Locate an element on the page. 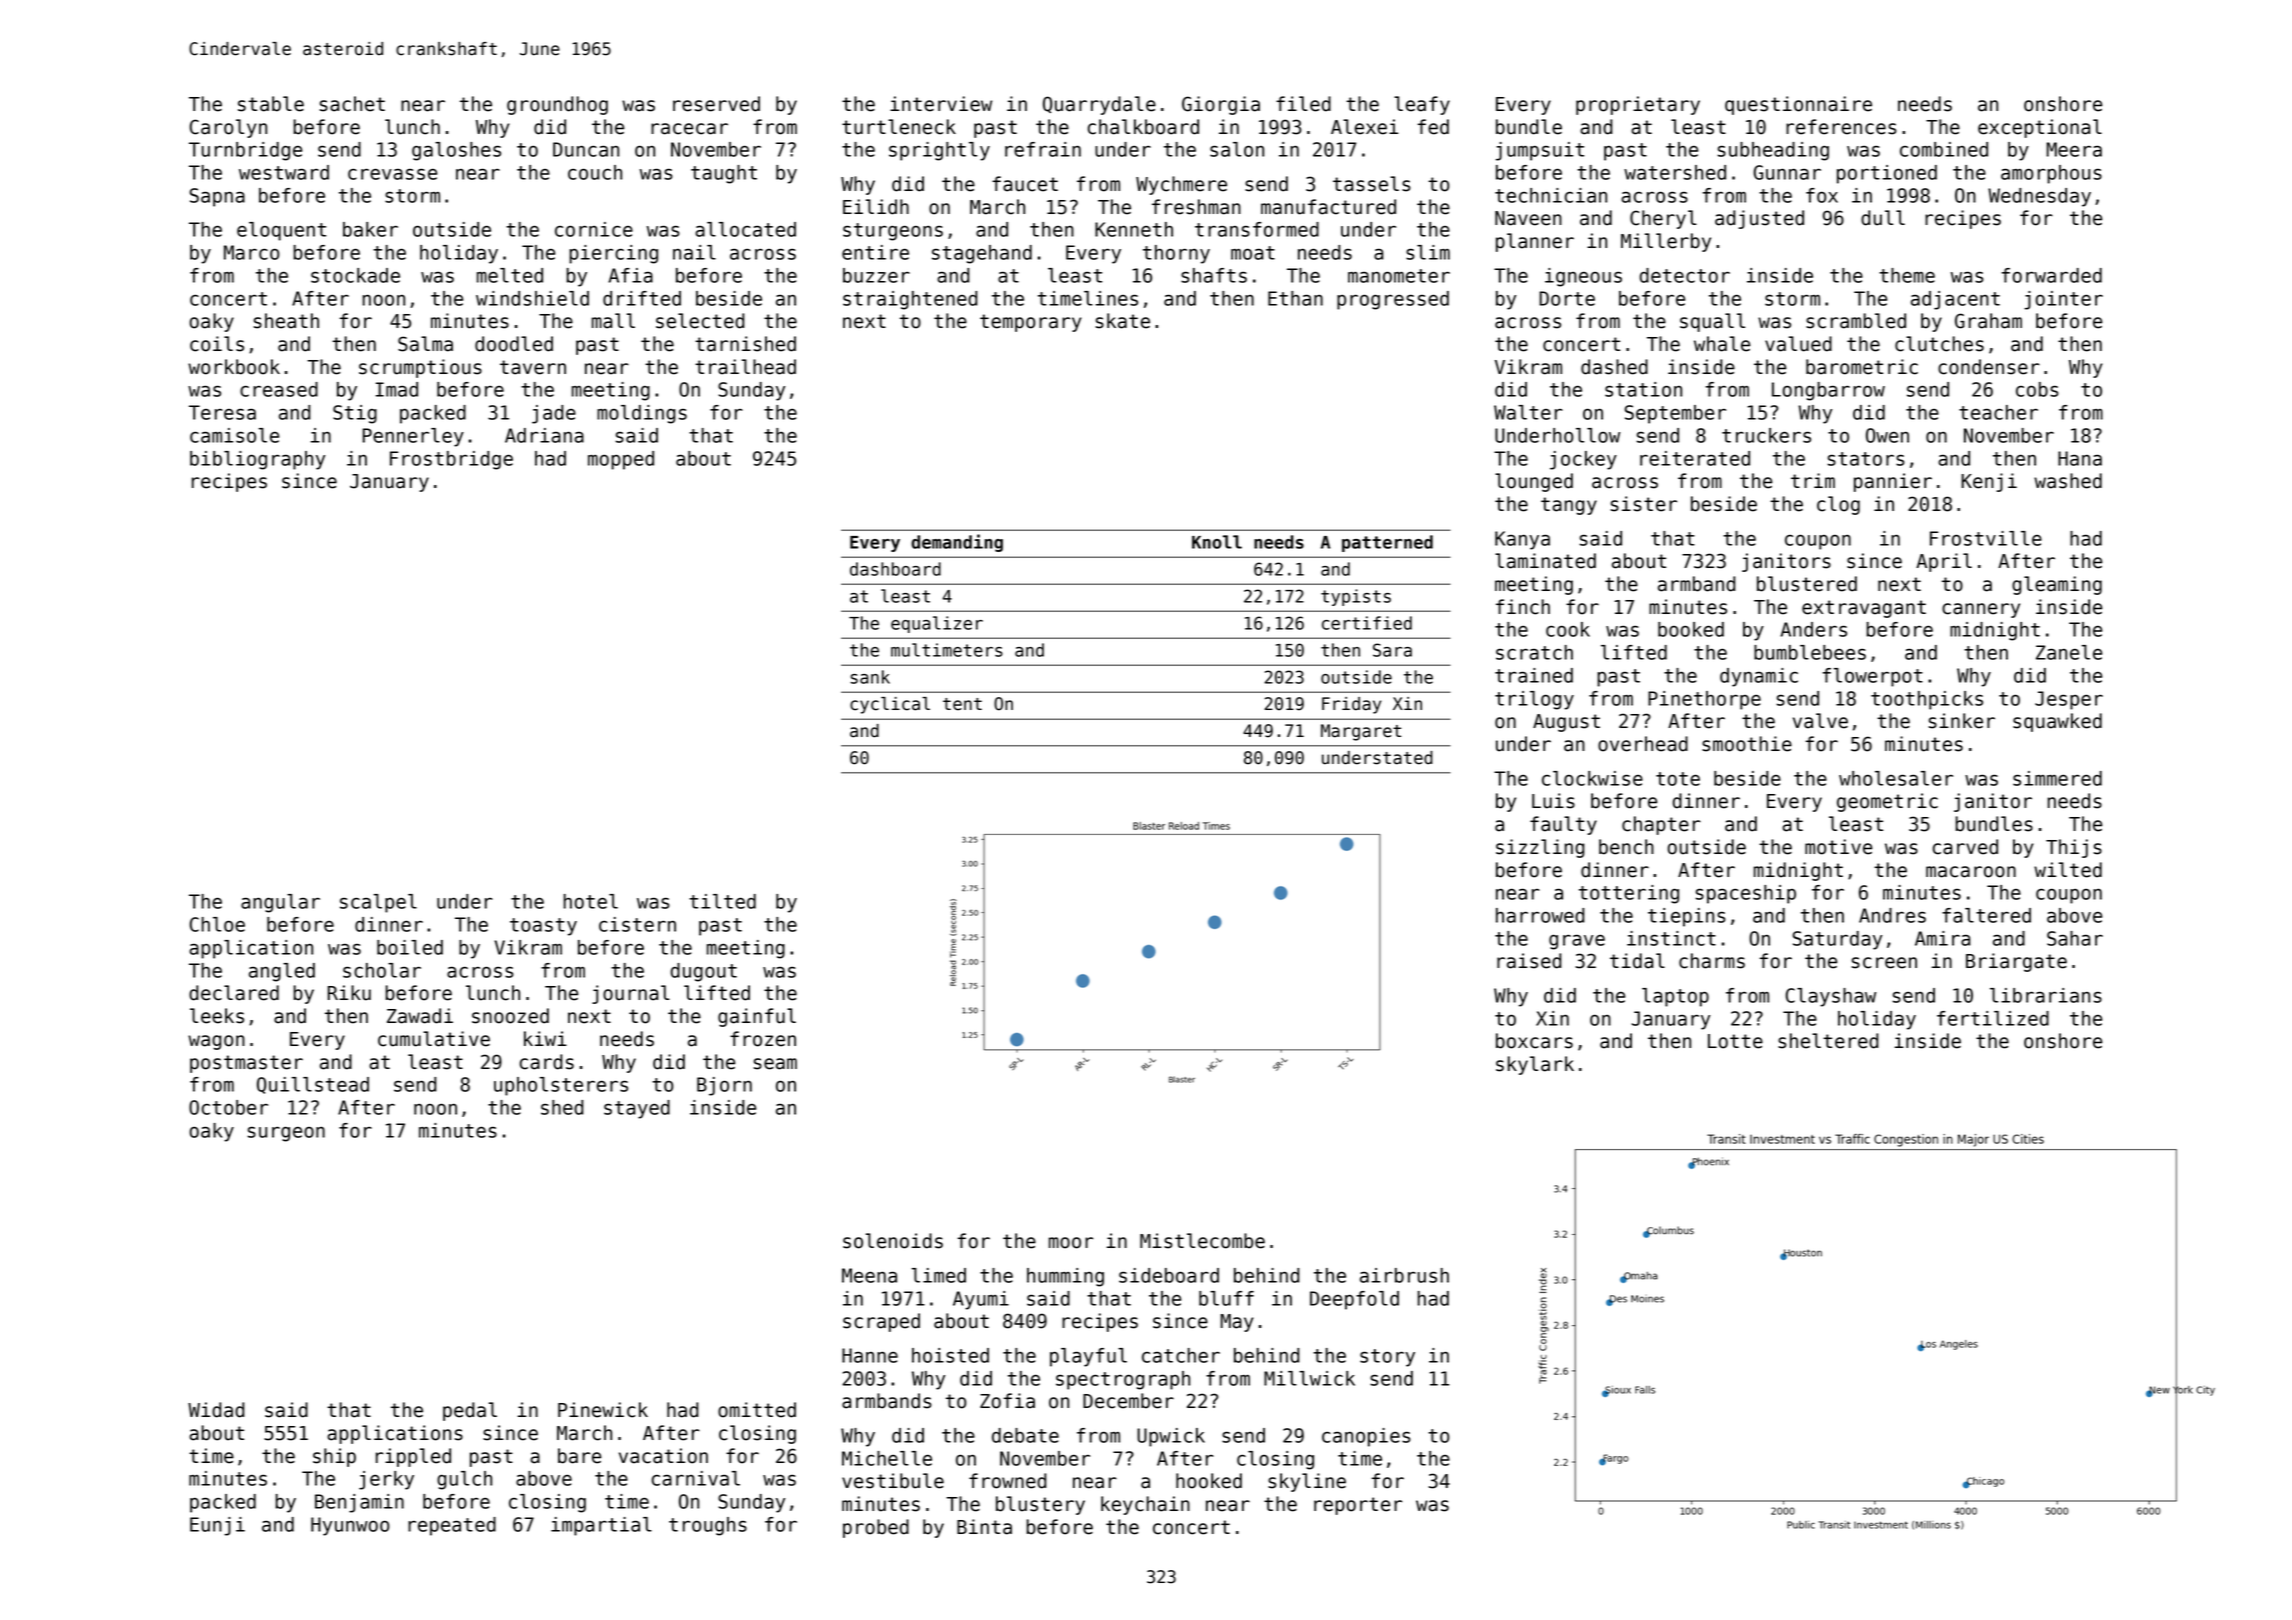  Eunji is located at coordinates (217, 1526).
